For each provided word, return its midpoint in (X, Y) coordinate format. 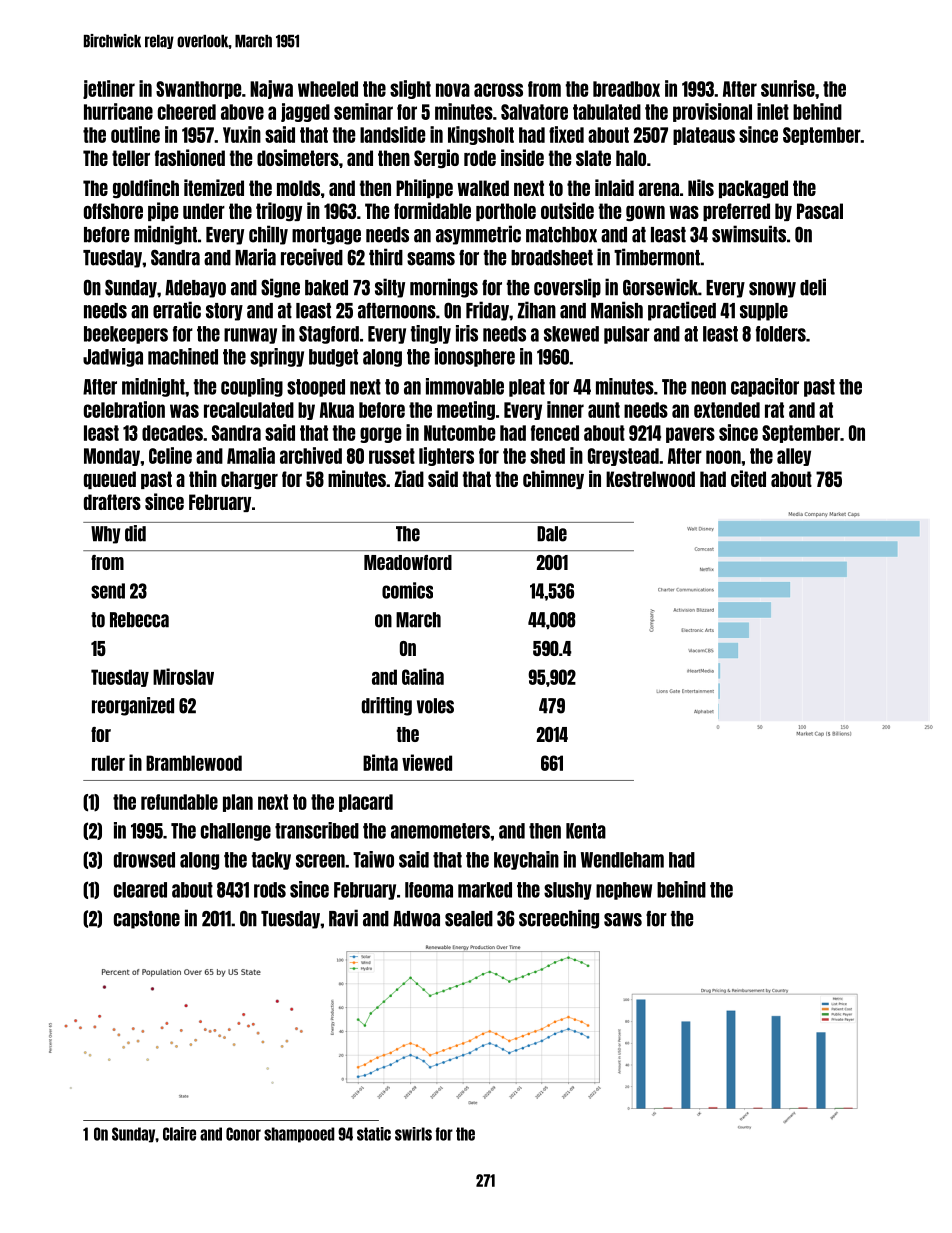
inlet (773, 111)
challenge (236, 832)
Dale (552, 534)
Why (105, 535)
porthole (506, 212)
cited (748, 478)
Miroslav (183, 676)
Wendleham (622, 860)
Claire (179, 1134)
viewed (427, 762)
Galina (423, 676)
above (242, 112)
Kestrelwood (650, 479)
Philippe (424, 188)
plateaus (704, 136)
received (312, 257)
